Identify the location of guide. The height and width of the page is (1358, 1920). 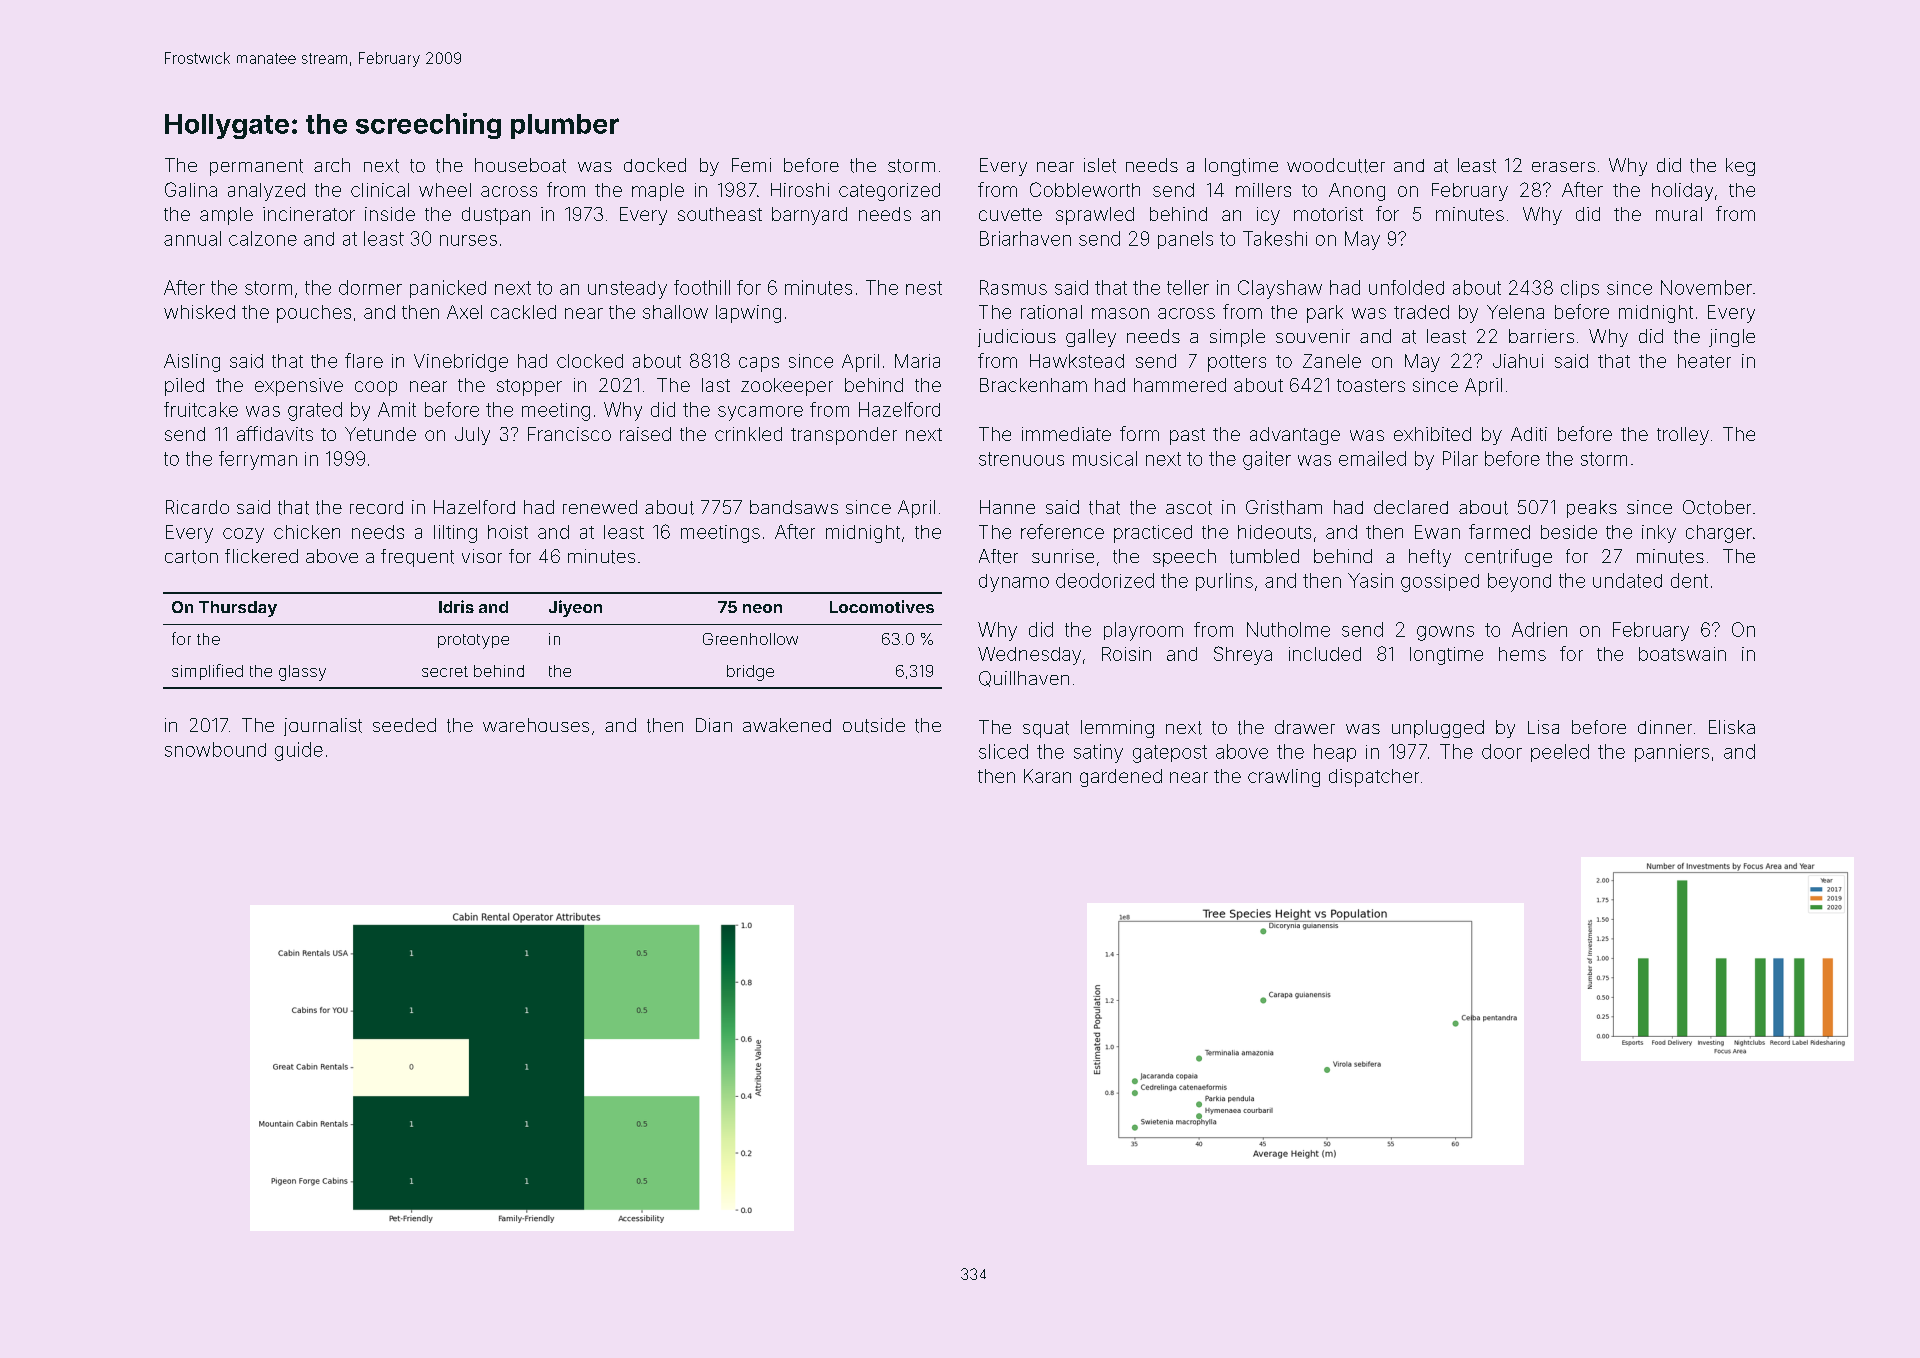
(299, 751).
